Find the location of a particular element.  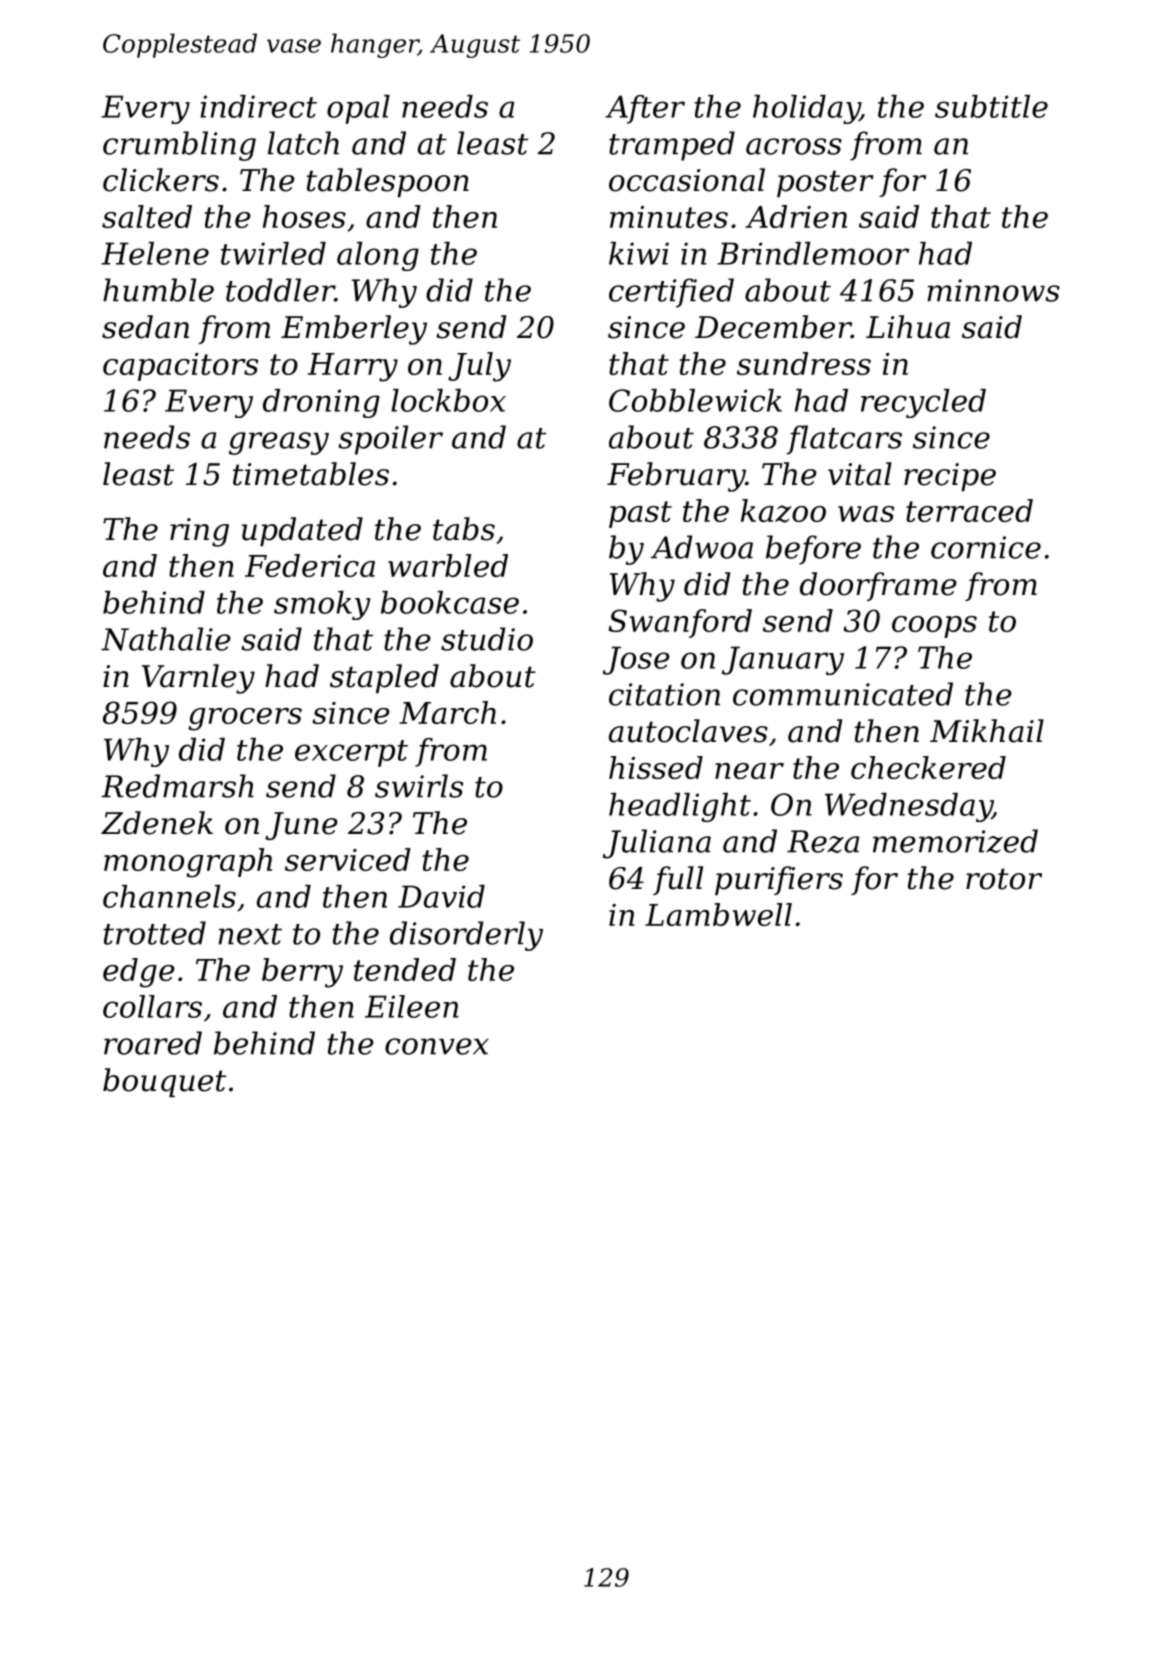

disorderly is located at coordinates (466, 936).
